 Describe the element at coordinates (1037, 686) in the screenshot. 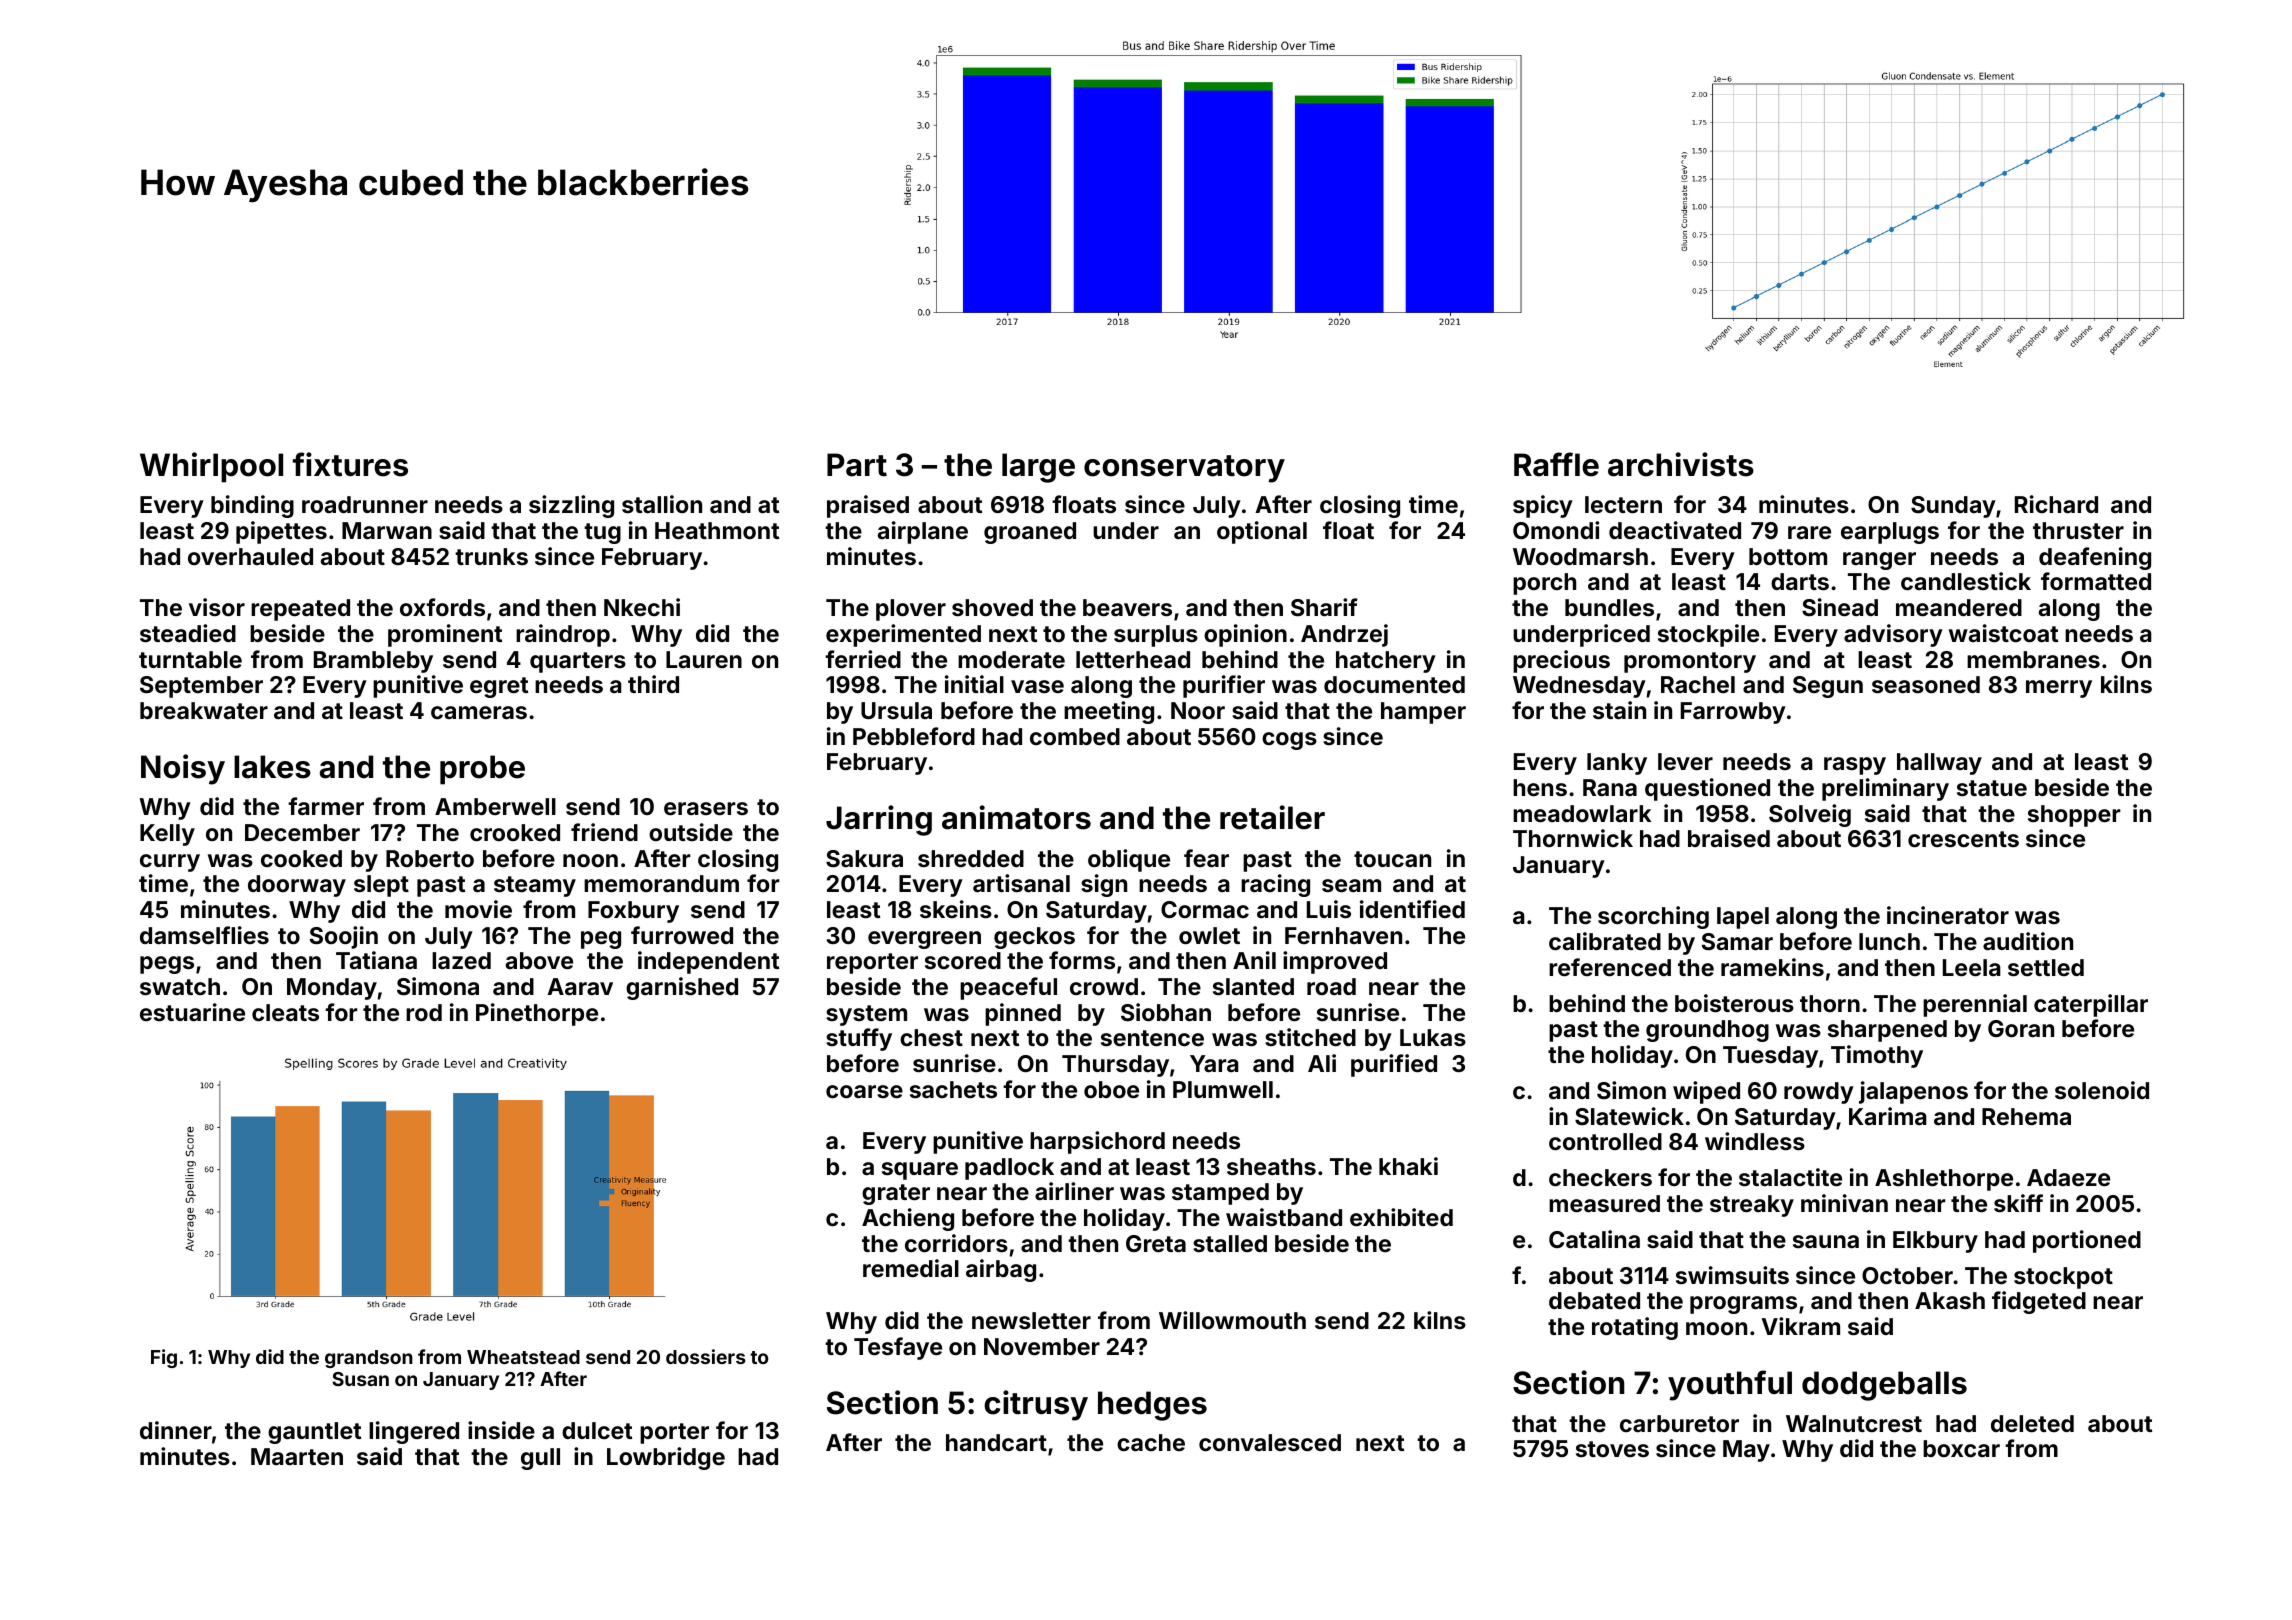

I see `vase` at that location.
